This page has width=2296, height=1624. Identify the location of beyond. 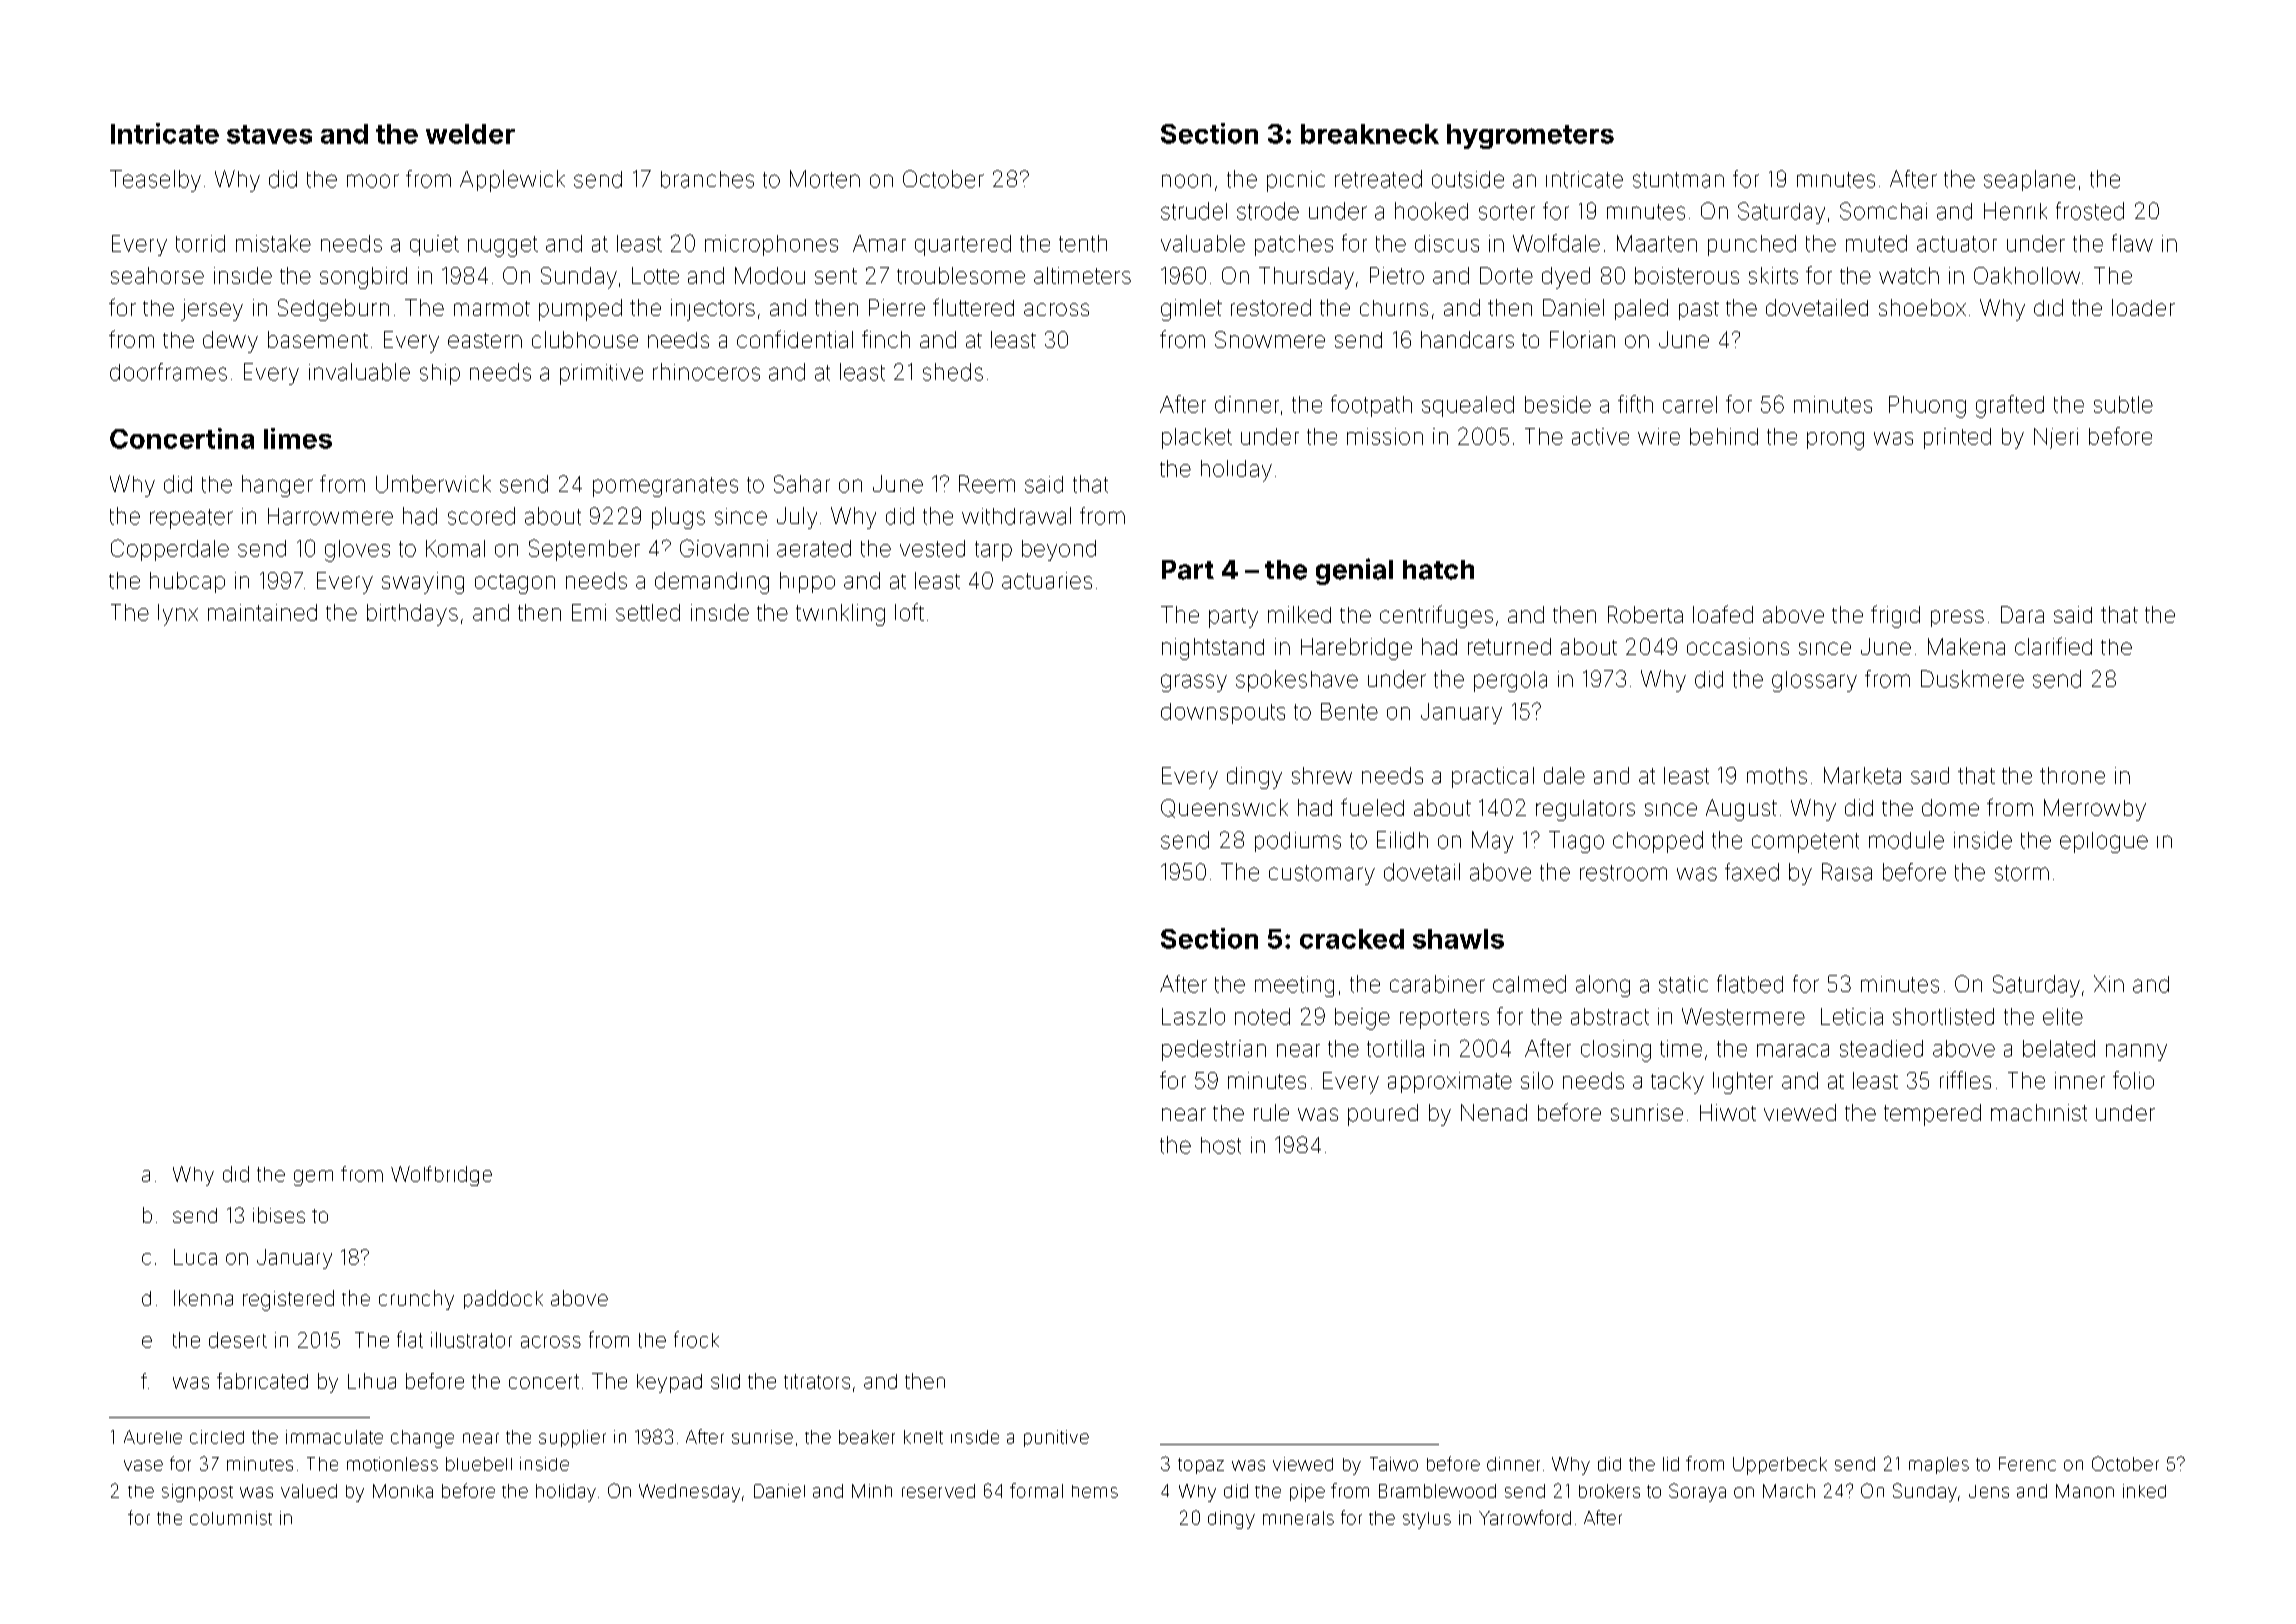
(1059, 550).
